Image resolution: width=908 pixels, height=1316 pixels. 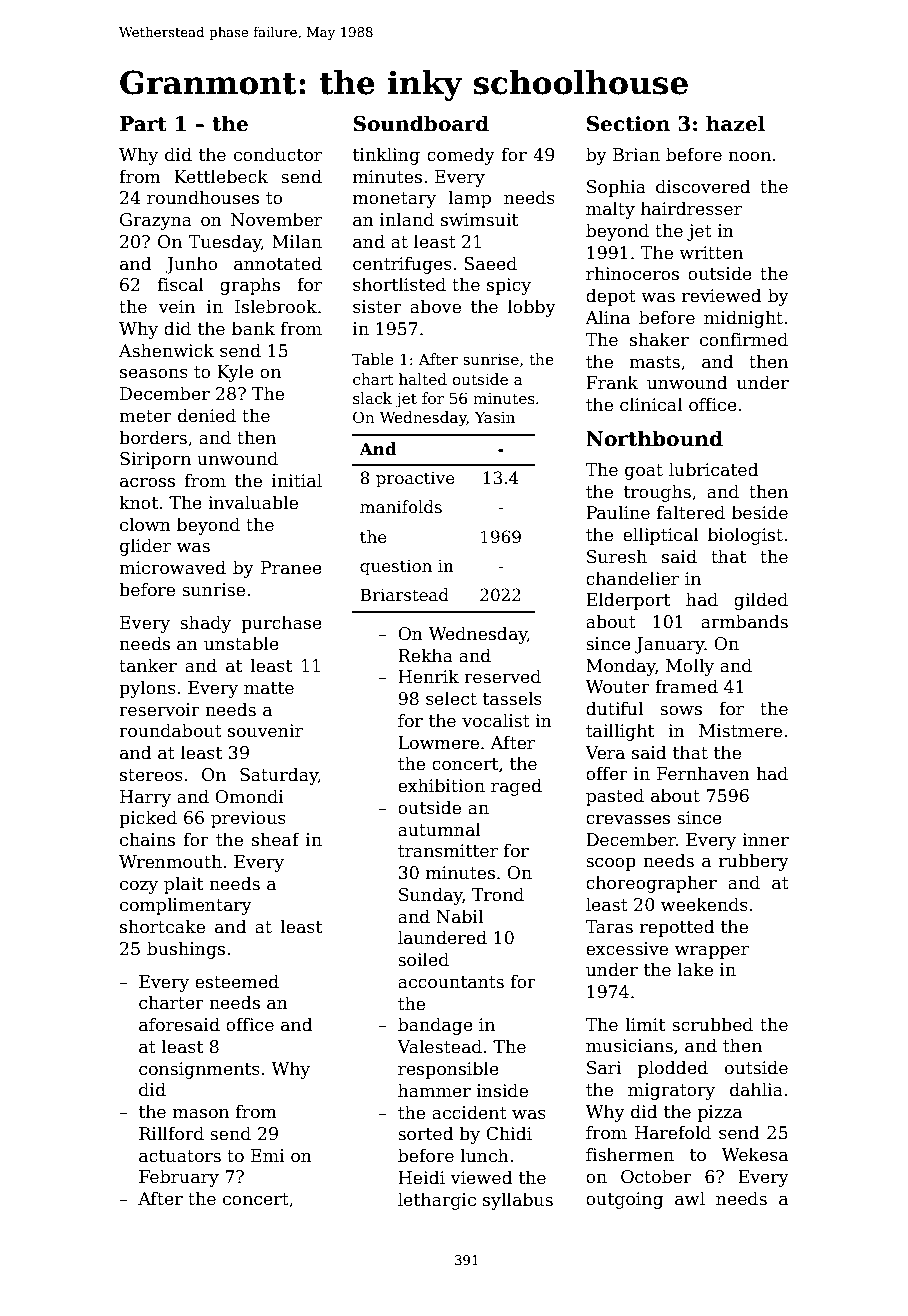 What do you see at coordinates (249, 796) in the page?
I see `Omondi` at bounding box center [249, 796].
